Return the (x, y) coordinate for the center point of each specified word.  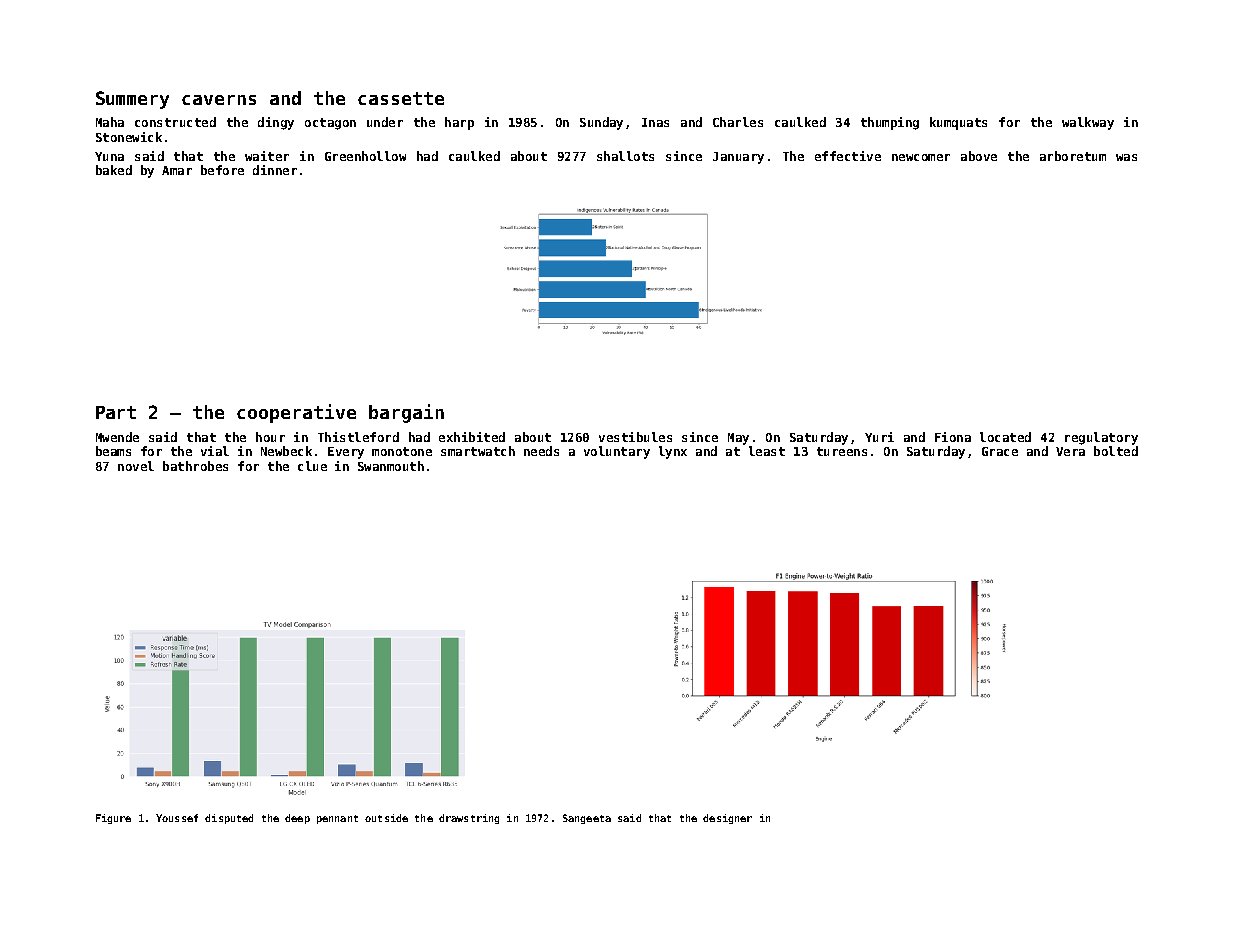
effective (848, 156)
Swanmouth (391, 466)
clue (312, 466)
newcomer (921, 157)
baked (114, 170)
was (1126, 157)
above (979, 156)
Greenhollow (365, 156)
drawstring (469, 819)
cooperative (296, 413)
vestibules (635, 437)
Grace (1000, 451)
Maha (110, 122)
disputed (229, 819)
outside (386, 818)
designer (727, 819)
